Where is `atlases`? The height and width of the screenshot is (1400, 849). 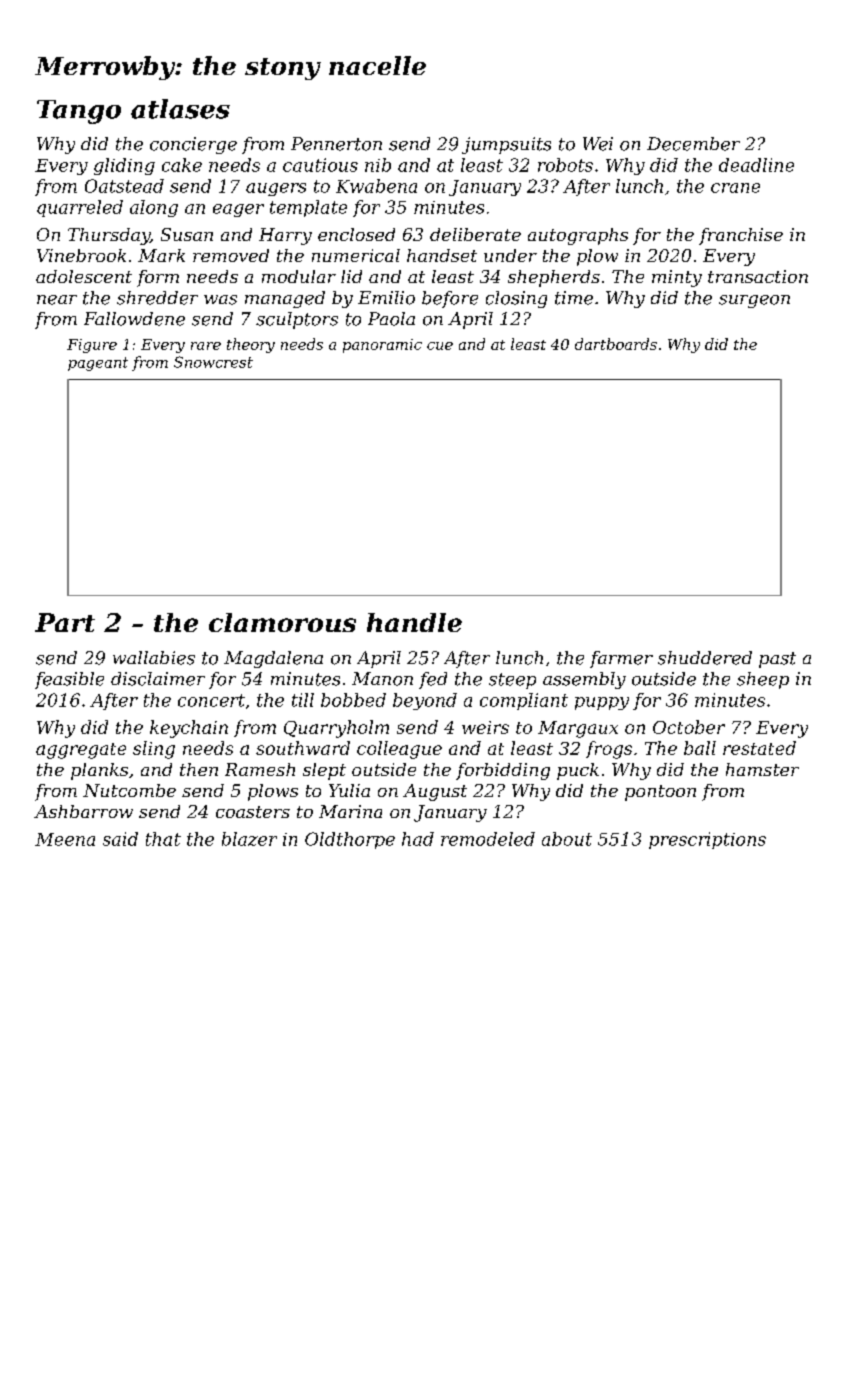
atlases is located at coordinates (180, 109).
